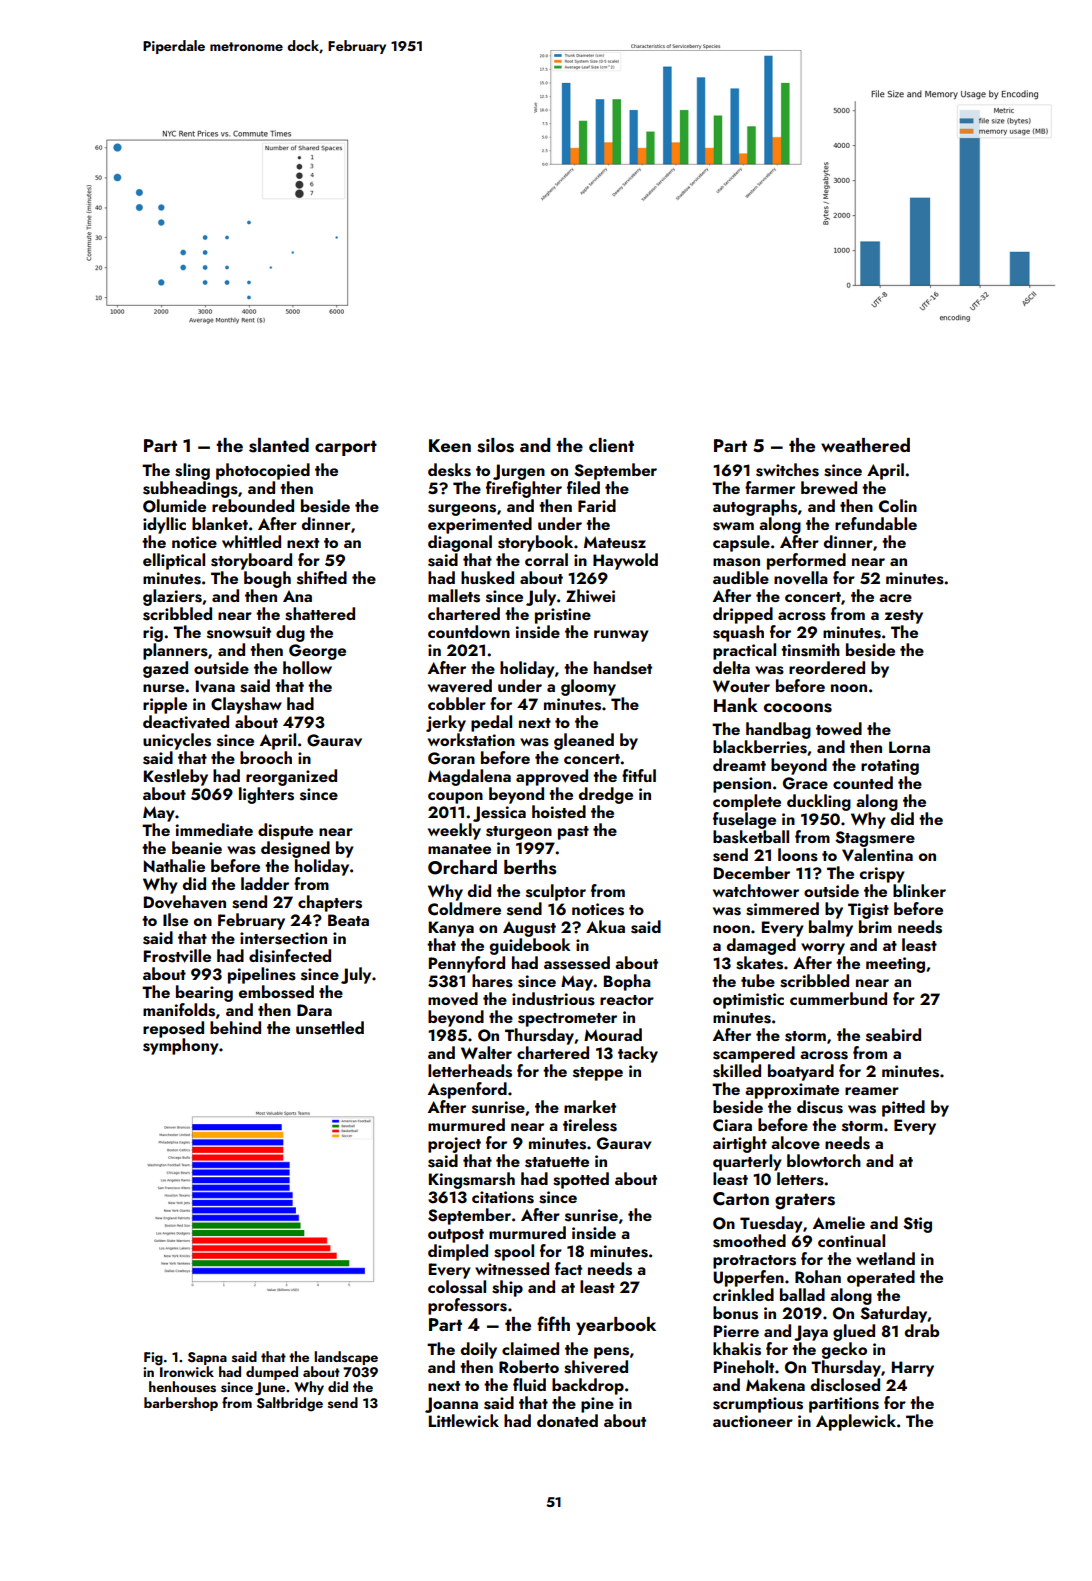  I want to click on husked, so click(487, 578).
